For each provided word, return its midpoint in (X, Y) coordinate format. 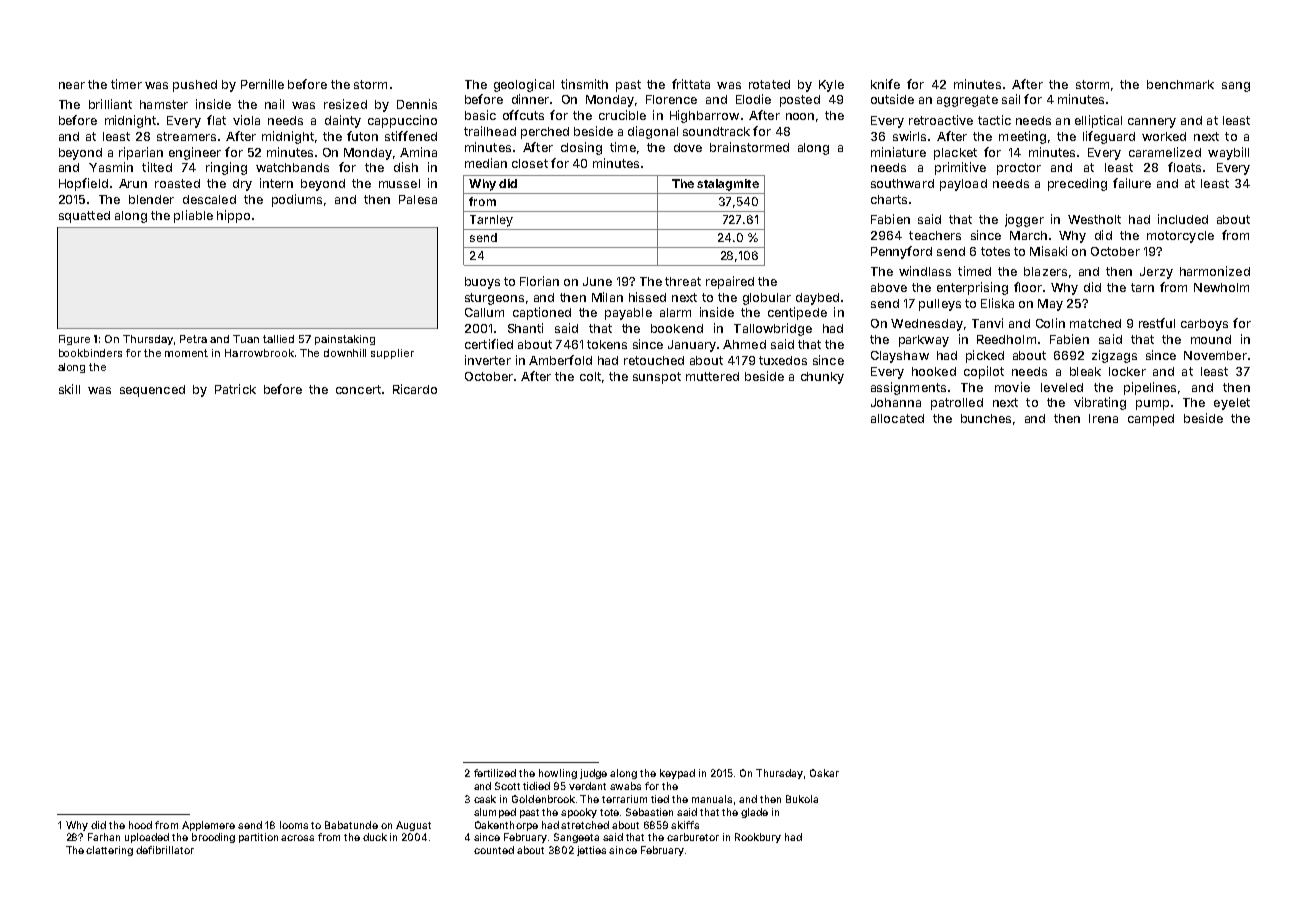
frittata (691, 84)
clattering (109, 851)
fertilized (495, 773)
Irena (1103, 418)
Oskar (824, 773)
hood (140, 825)
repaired (730, 282)
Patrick (235, 389)
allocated (897, 418)
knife (885, 84)
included (1183, 219)
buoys (482, 283)
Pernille (262, 84)
